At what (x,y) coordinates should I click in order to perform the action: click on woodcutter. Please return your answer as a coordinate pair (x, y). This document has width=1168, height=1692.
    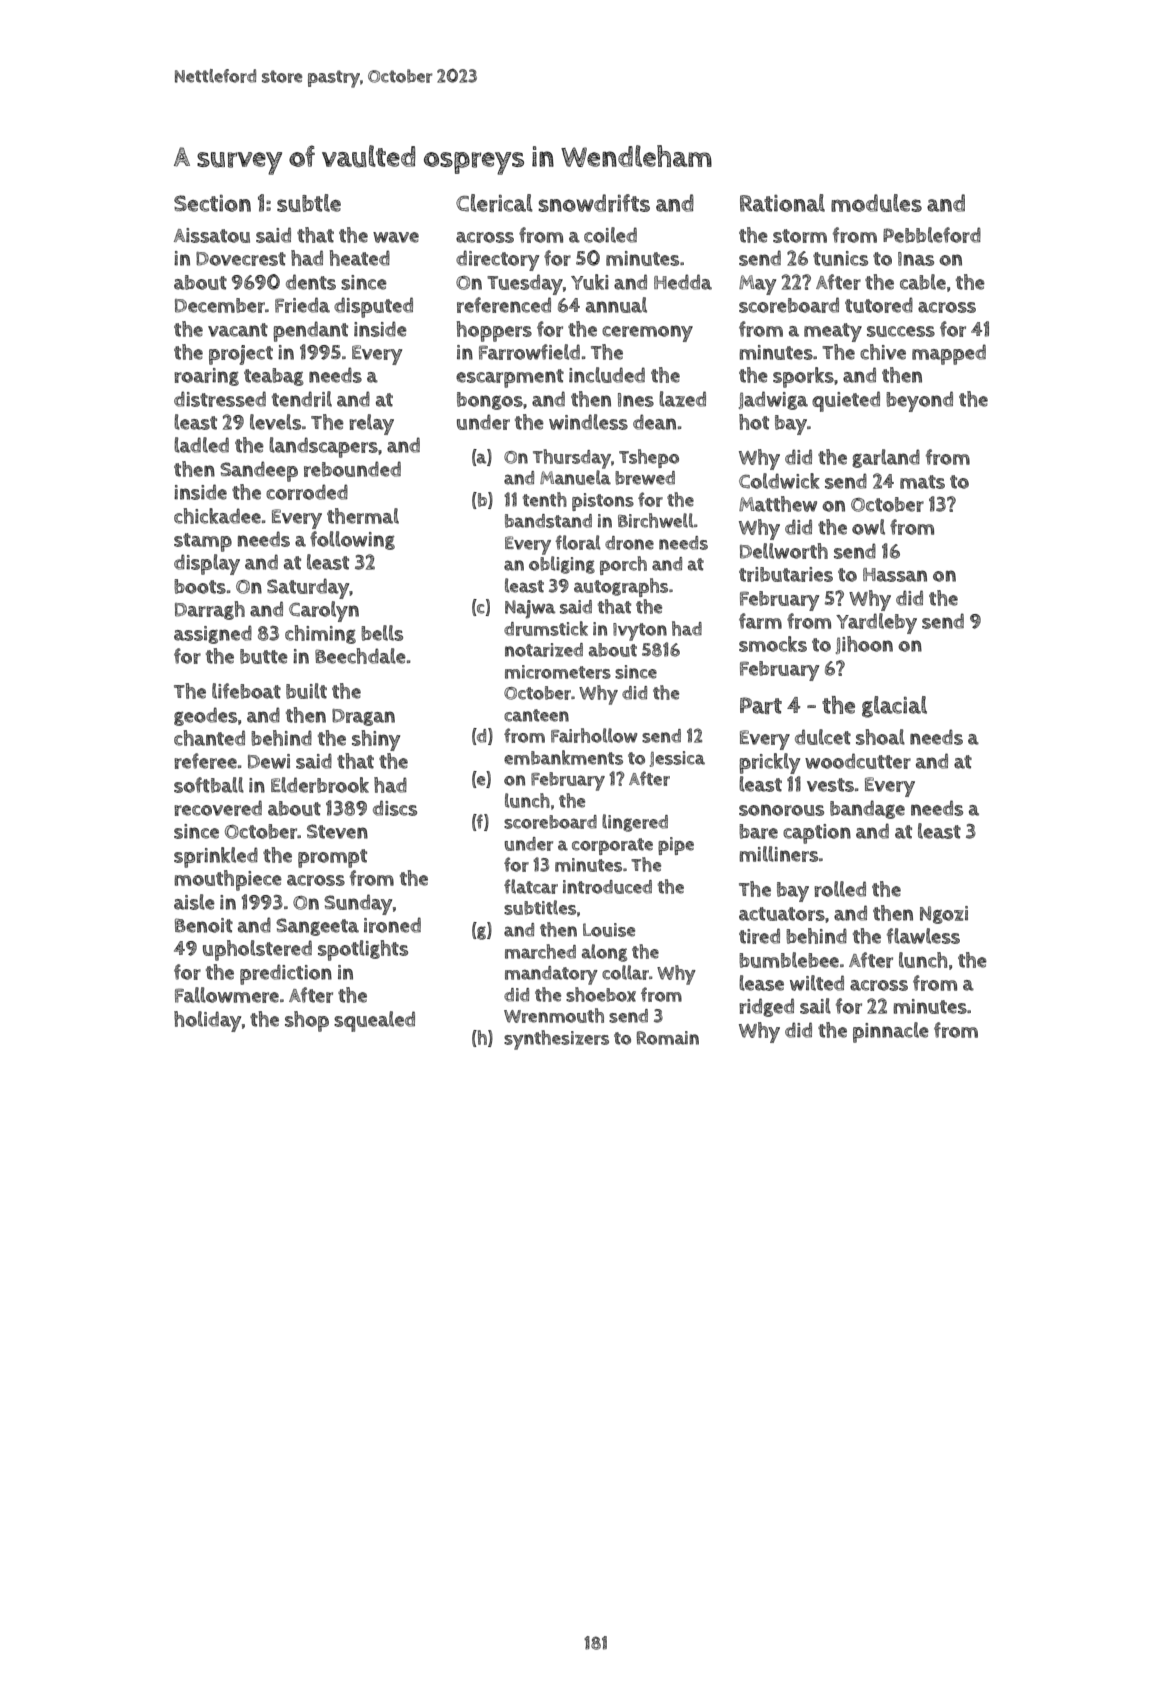
    Looking at the image, I should click on (858, 761).
